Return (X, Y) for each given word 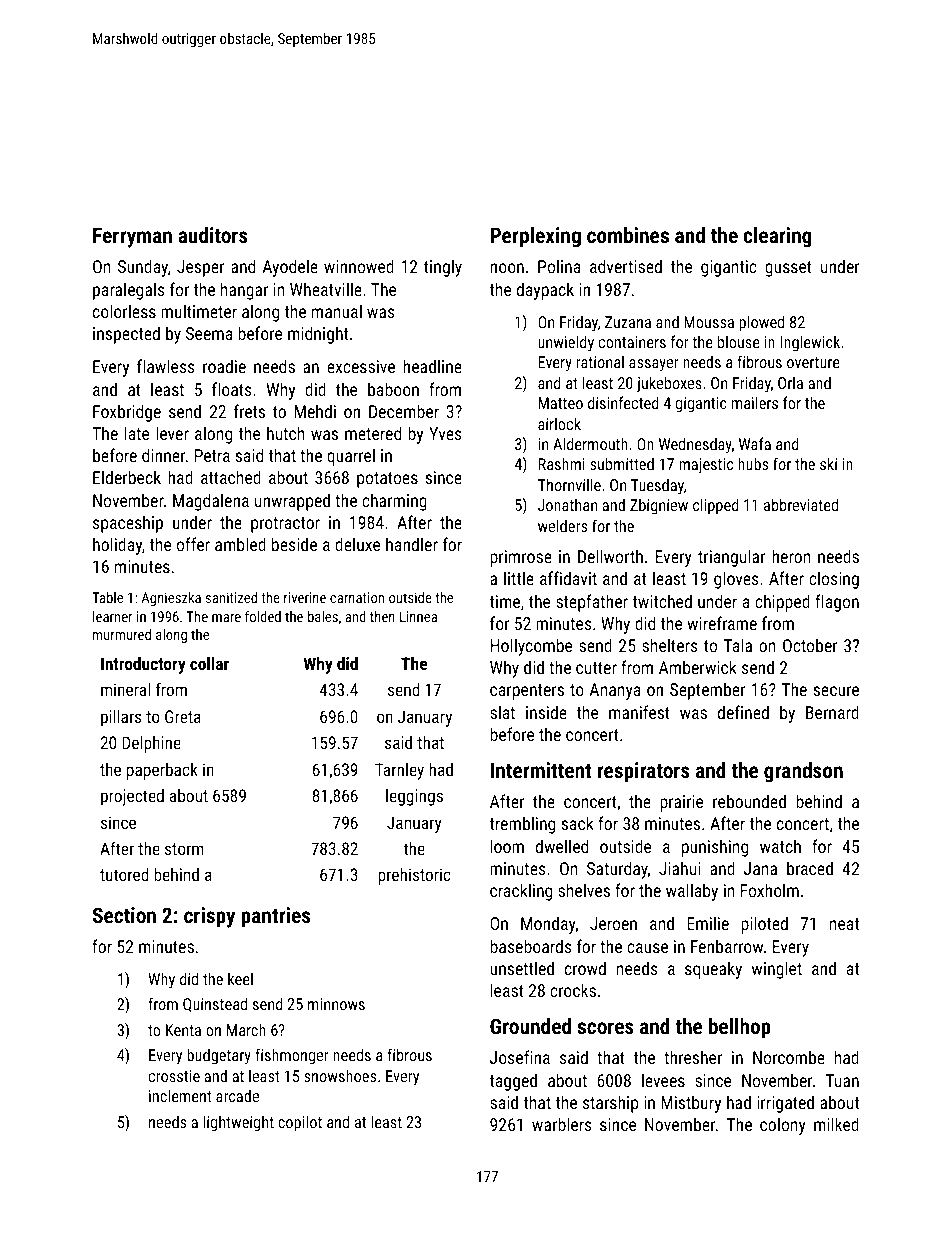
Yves (445, 433)
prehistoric (414, 876)
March (246, 1029)
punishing (715, 848)
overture (813, 362)
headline (432, 366)
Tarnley (399, 771)
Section (124, 915)
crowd (585, 968)
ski (828, 463)
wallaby (692, 892)
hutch (286, 433)
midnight (318, 335)
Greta (183, 716)
